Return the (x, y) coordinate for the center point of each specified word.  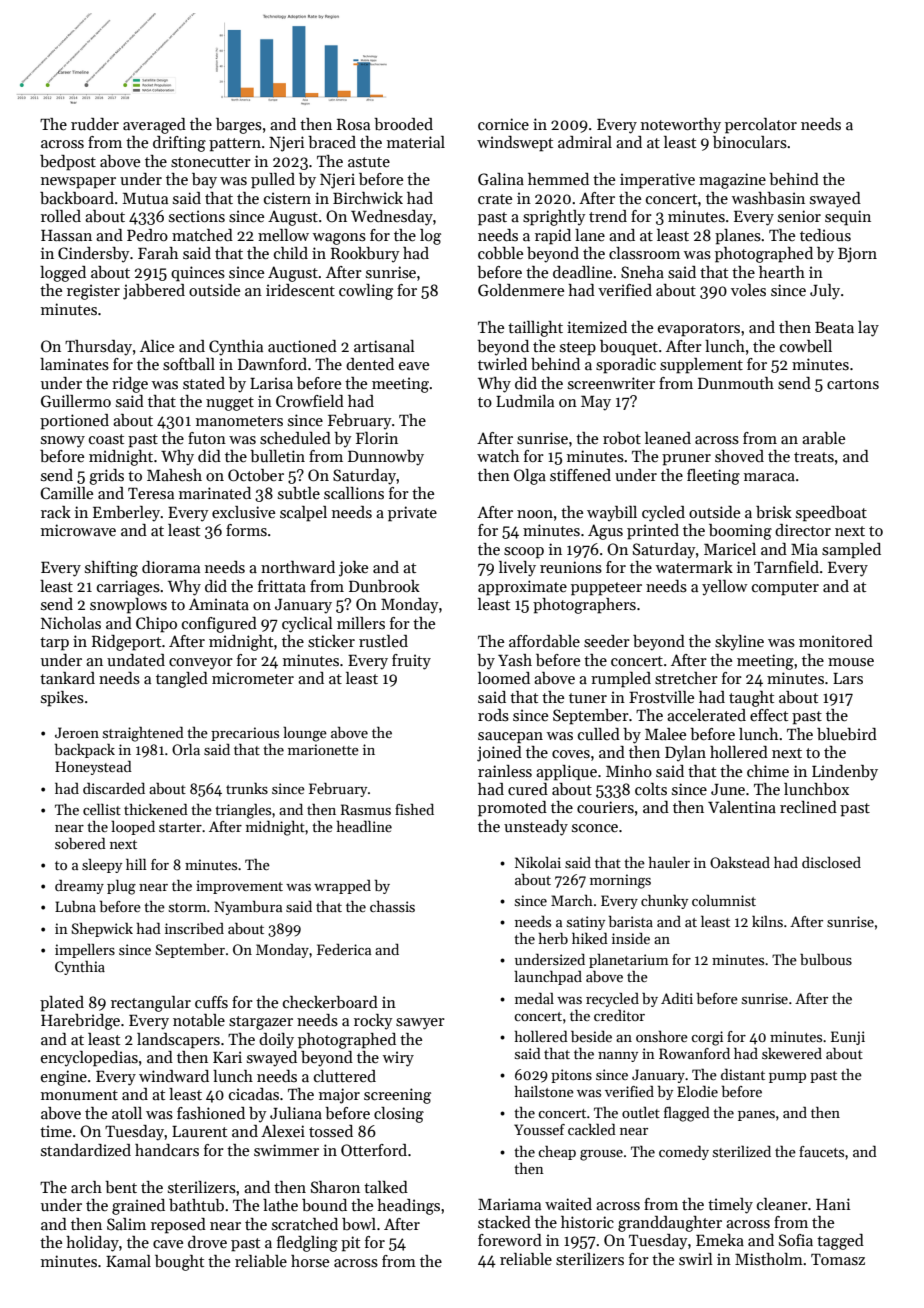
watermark (694, 567)
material (416, 142)
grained (138, 1207)
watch (498, 456)
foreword (510, 1240)
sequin (848, 218)
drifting (179, 144)
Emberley (127, 514)
